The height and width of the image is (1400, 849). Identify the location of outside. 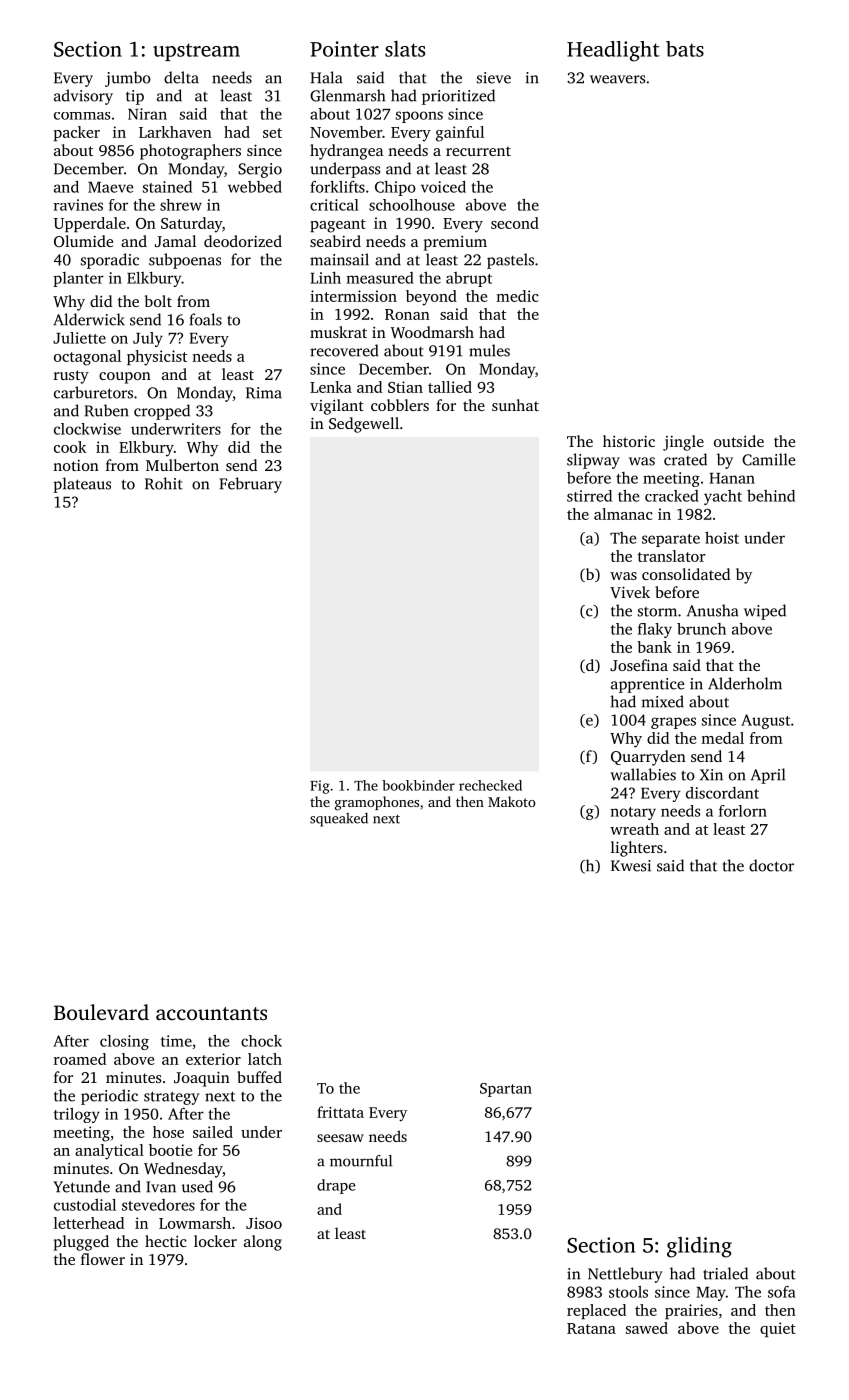
(739, 441).
